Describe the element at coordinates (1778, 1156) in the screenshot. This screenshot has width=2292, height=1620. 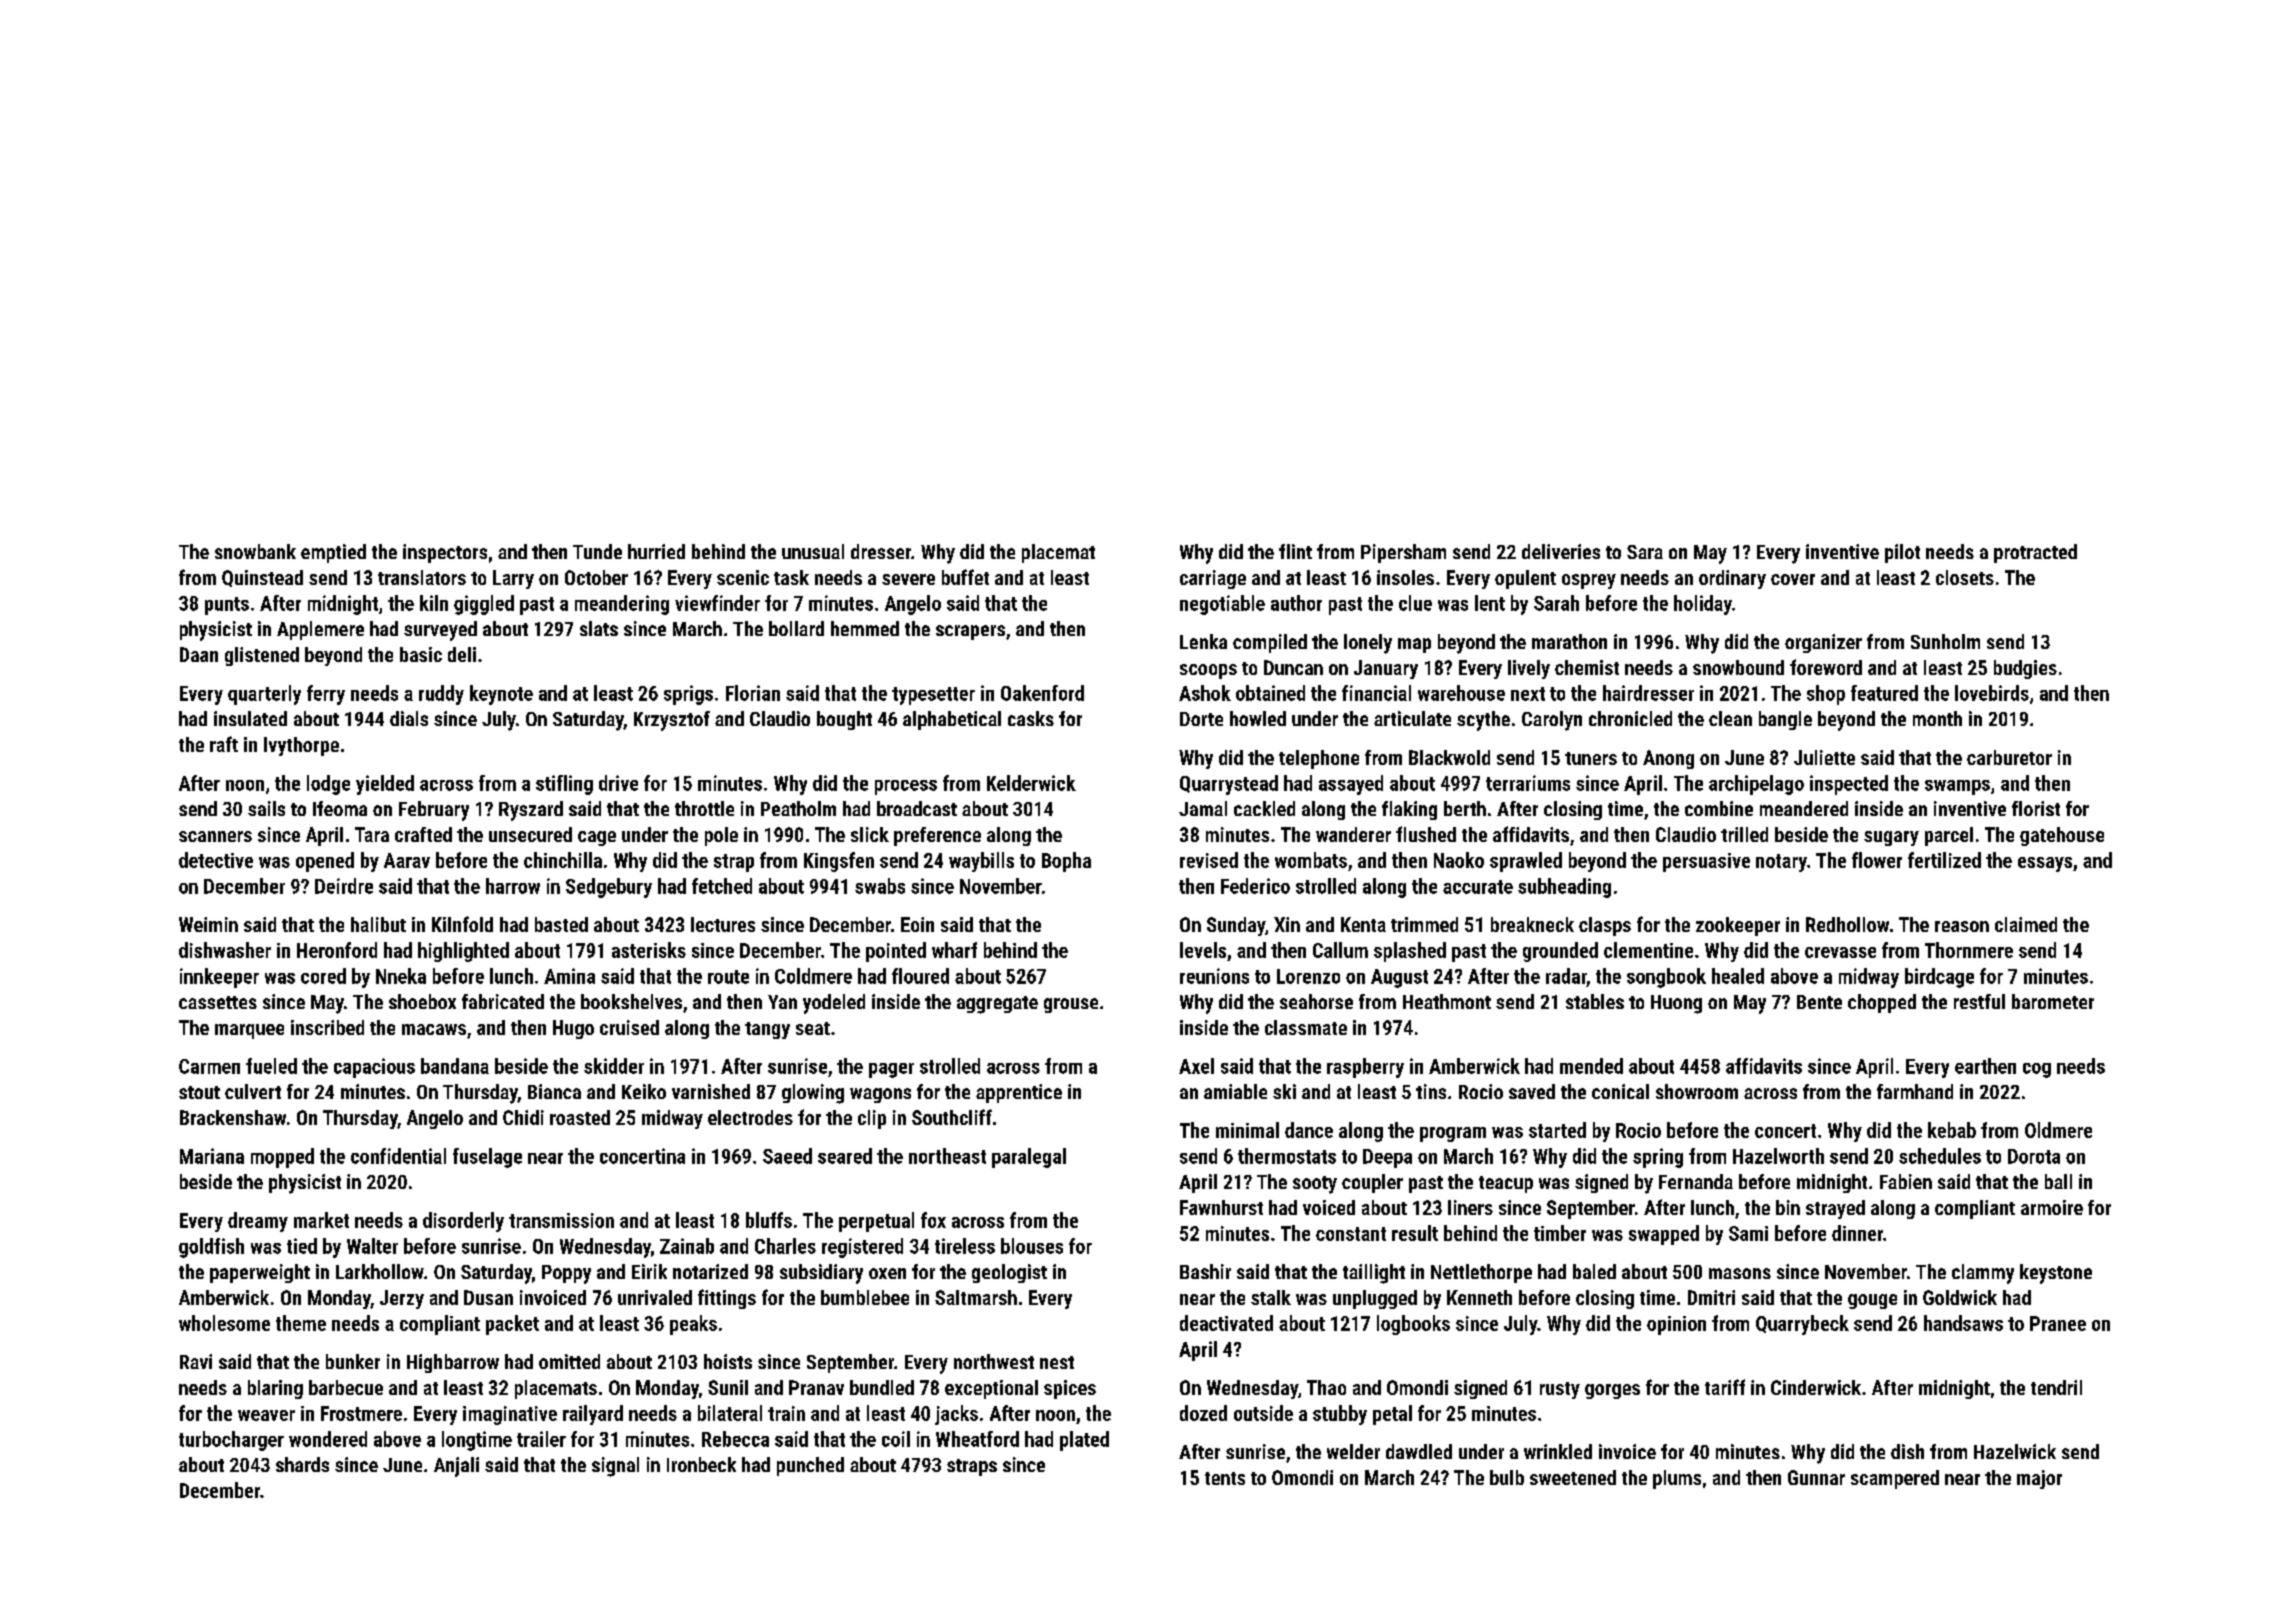
I see `Hazelworth` at that location.
